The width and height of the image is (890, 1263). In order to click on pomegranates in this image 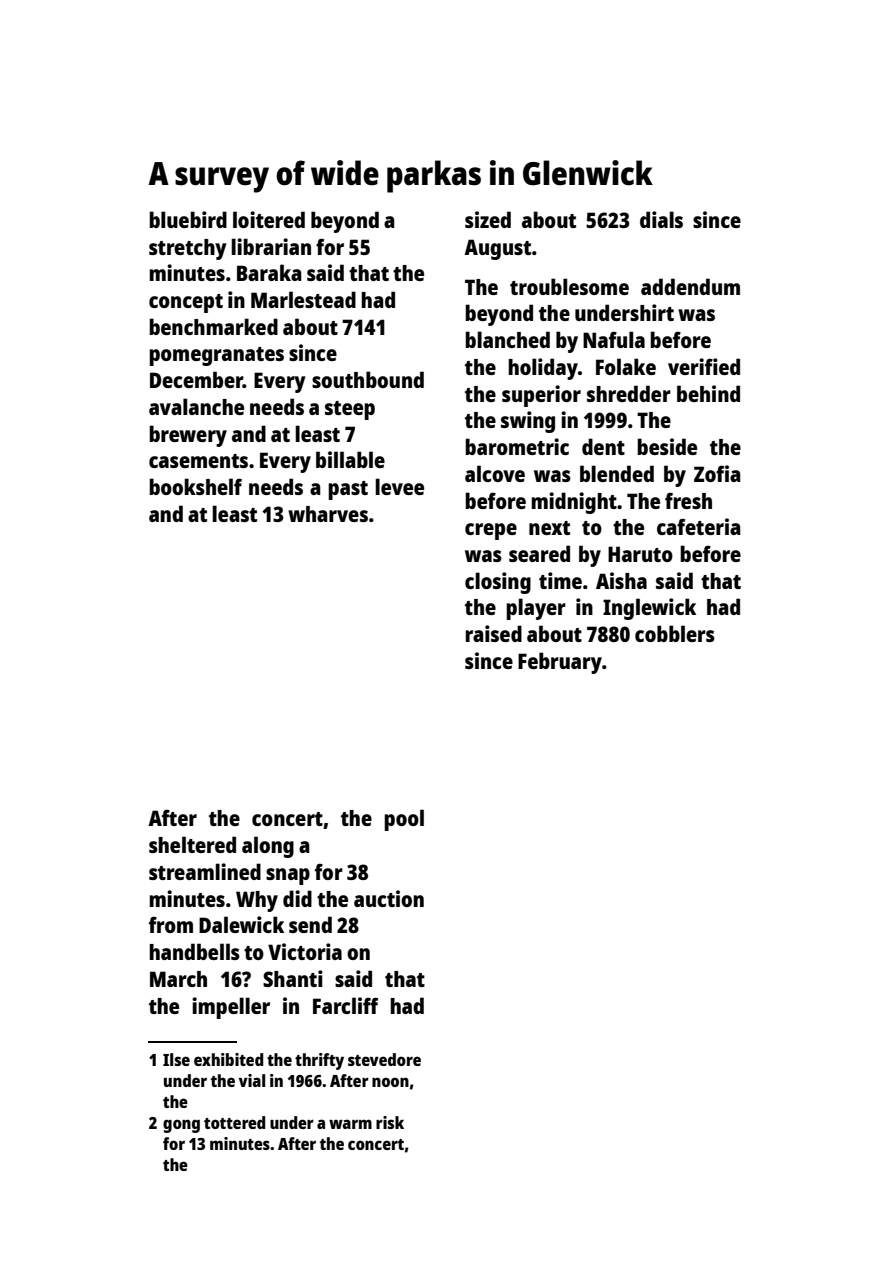, I will do `click(216, 356)`.
